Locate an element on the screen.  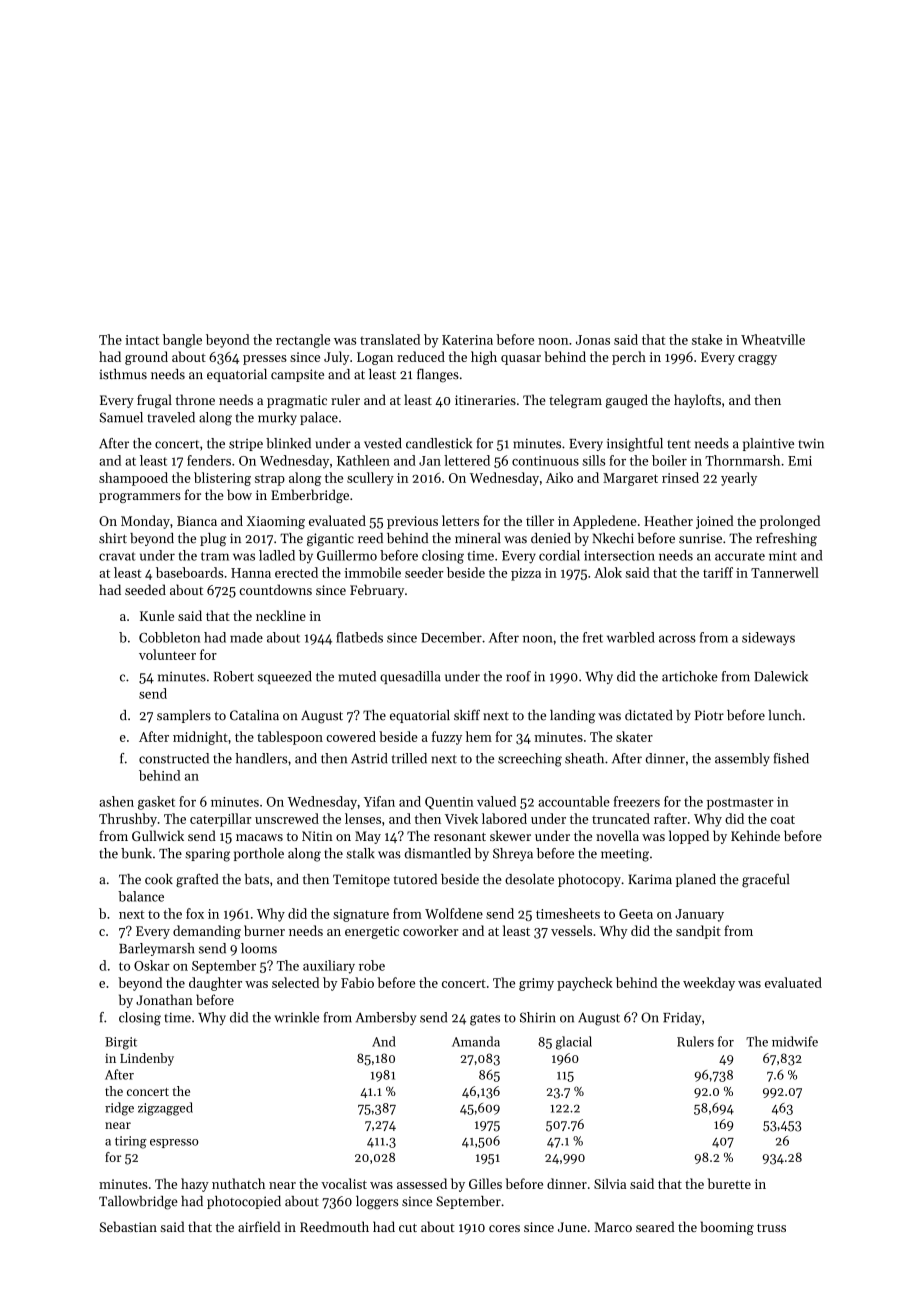
tariff is located at coordinates (718, 572).
